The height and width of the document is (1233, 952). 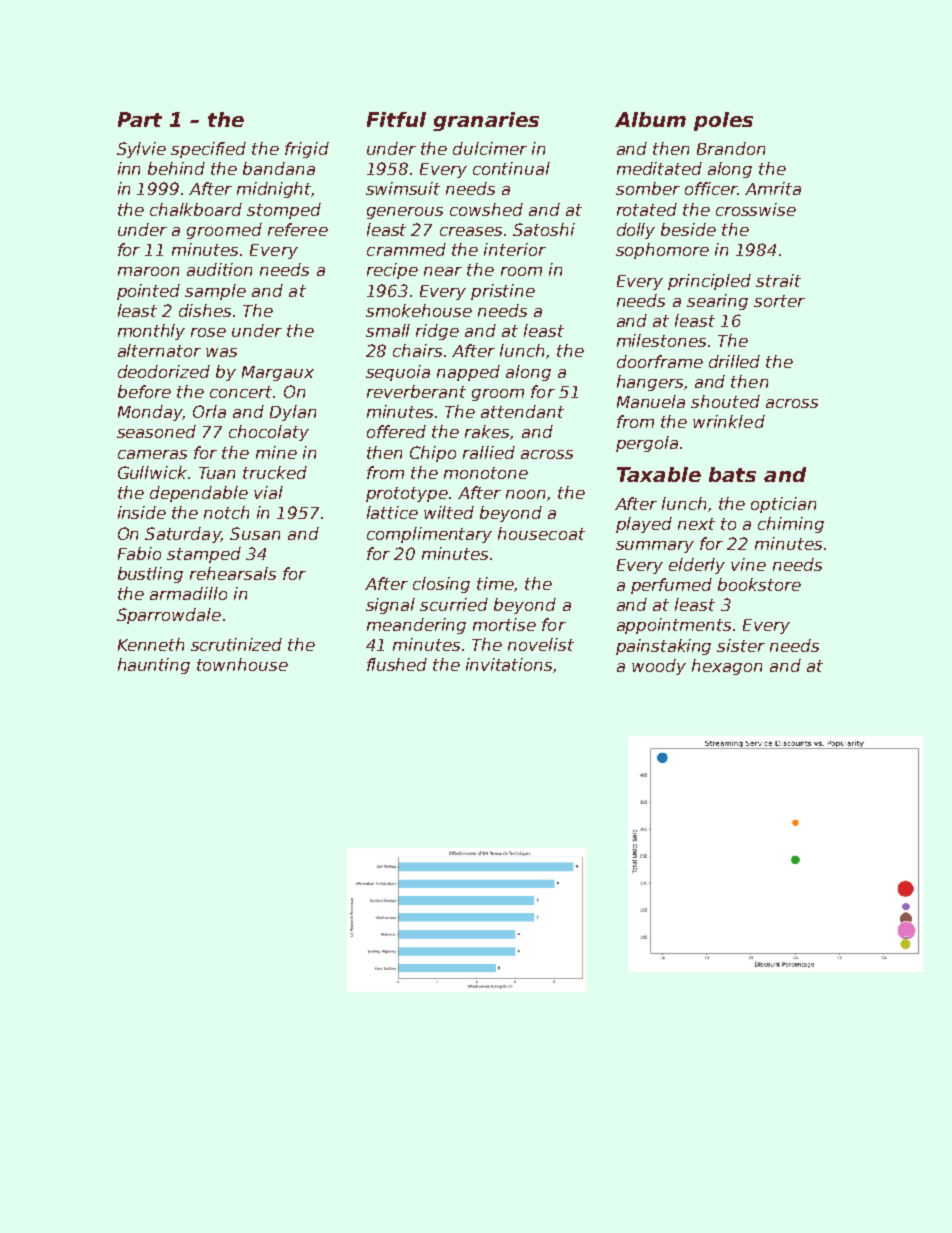 What do you see at coordinates (152, 454) in the document?
I see `cameras` at bounding box center [152, 454].
